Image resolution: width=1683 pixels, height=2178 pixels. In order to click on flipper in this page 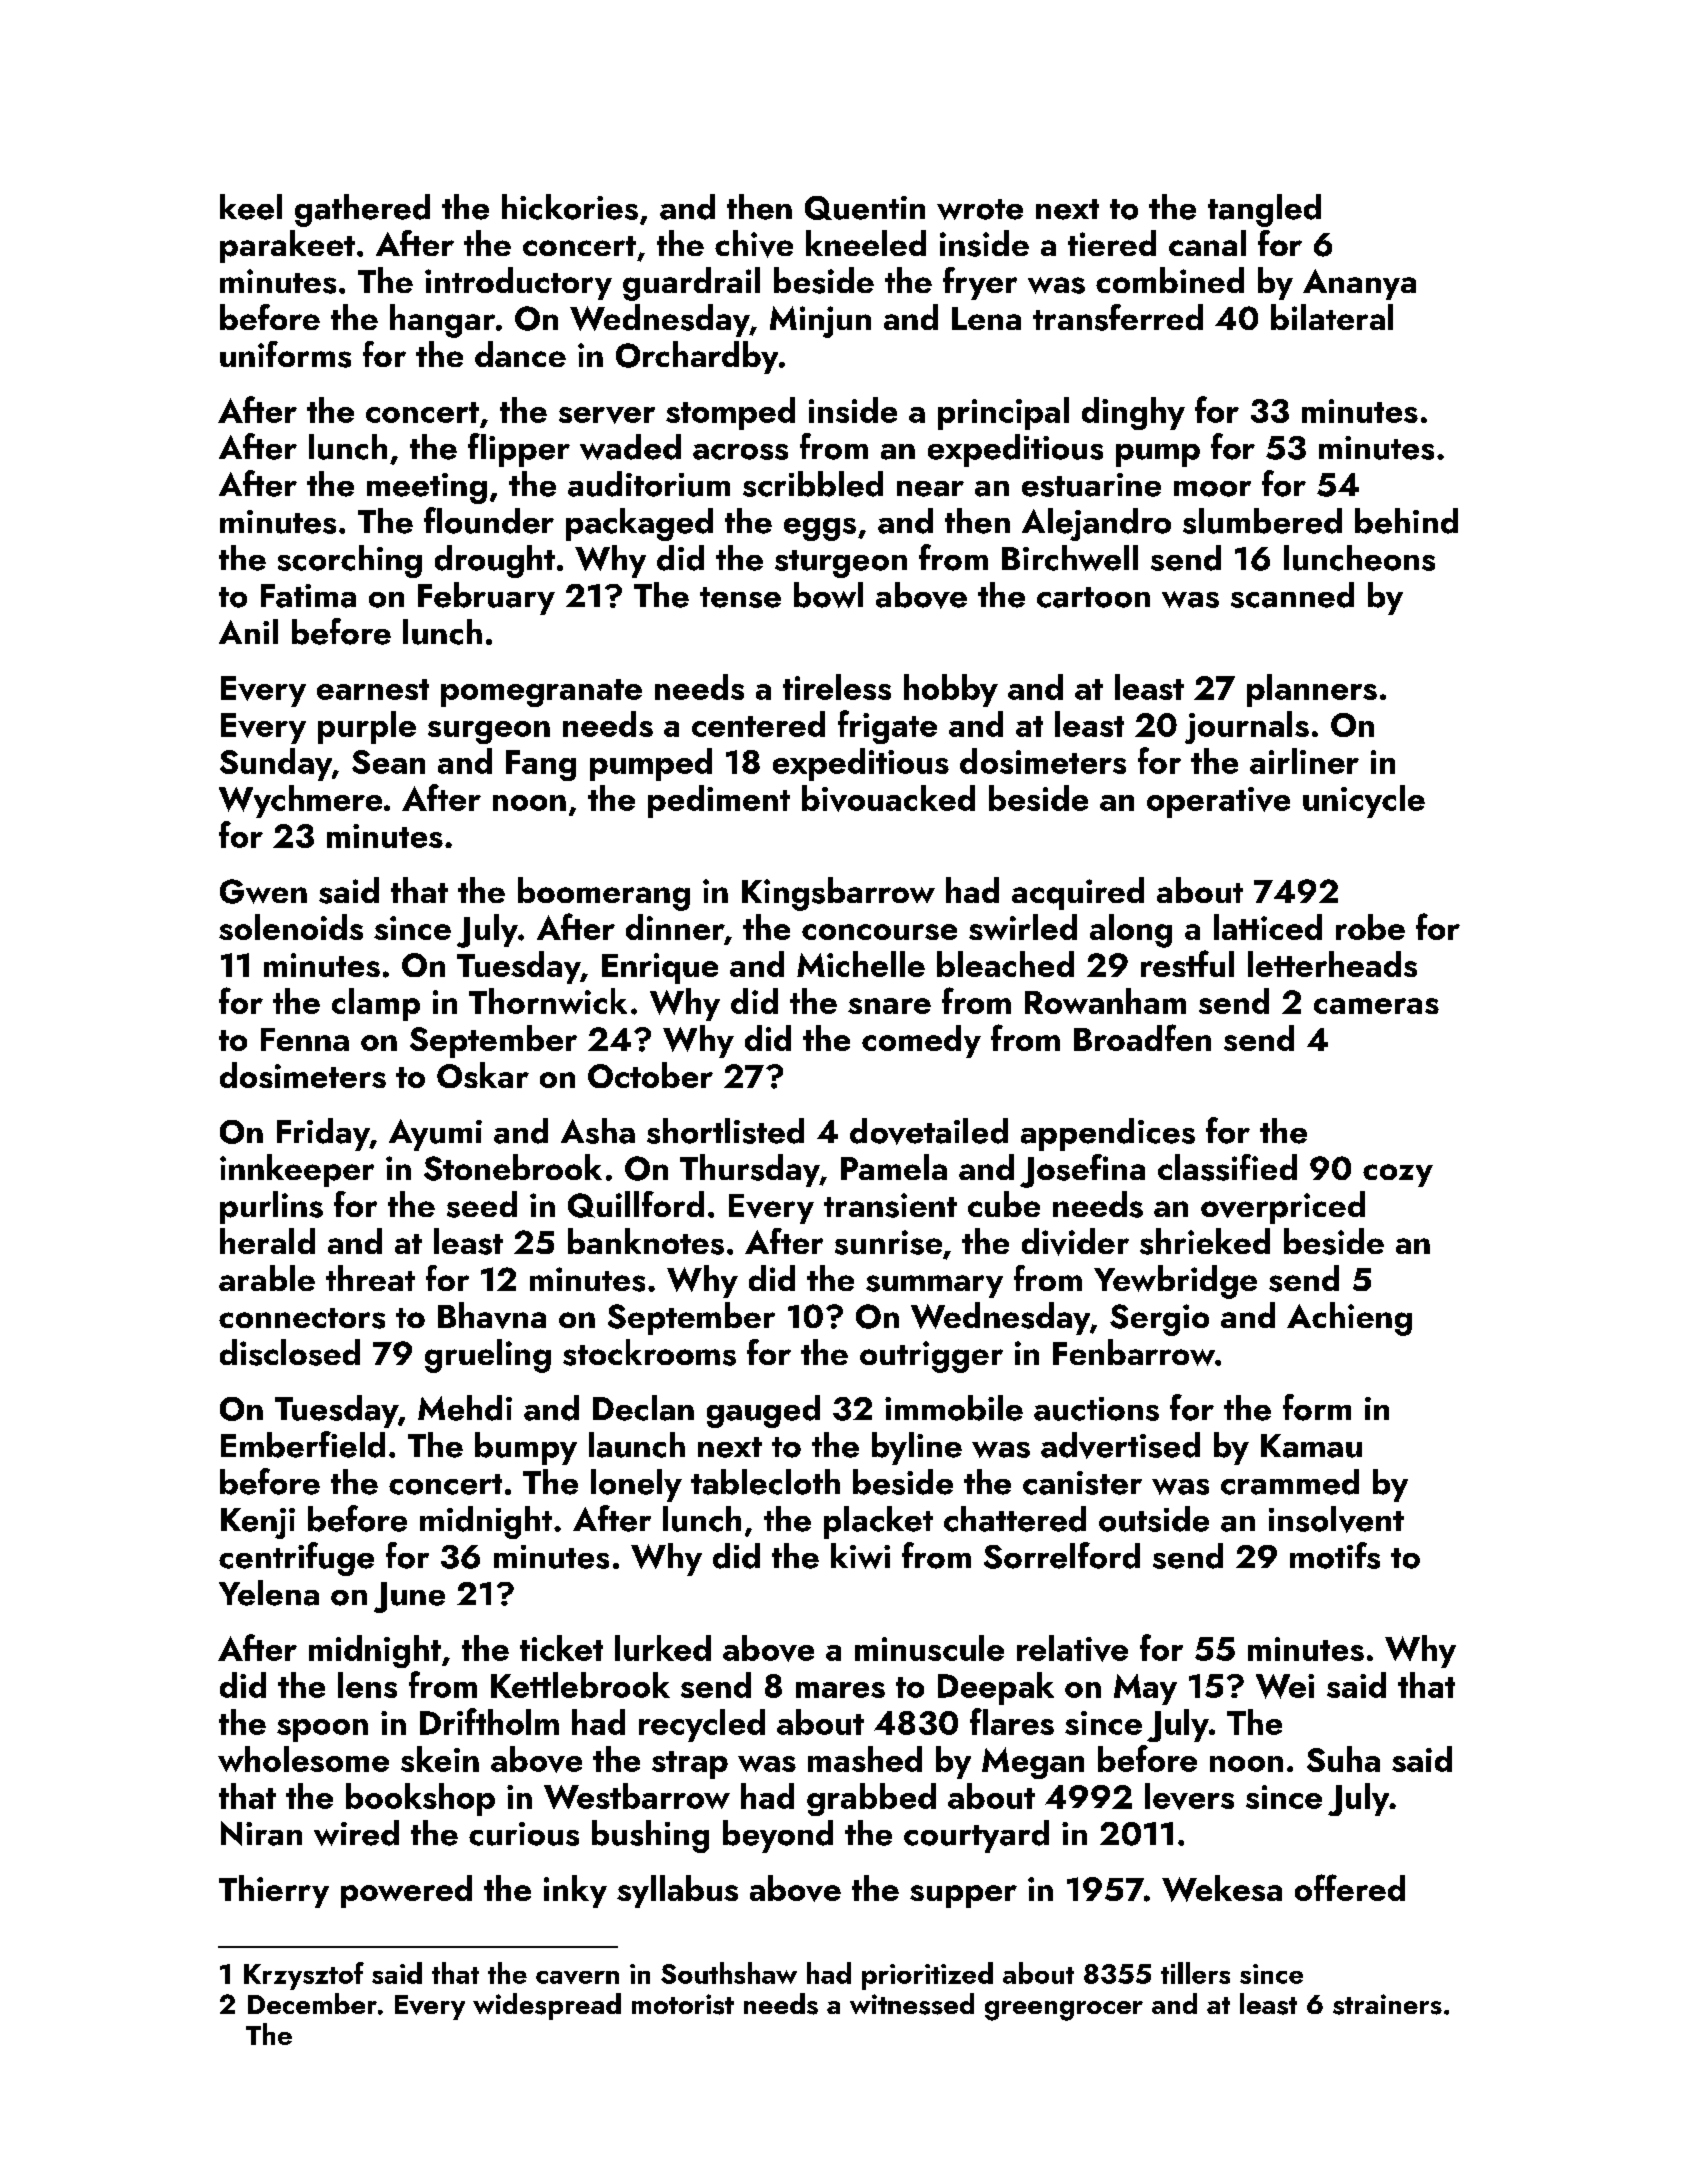, I will do `click(519, 450)`.
